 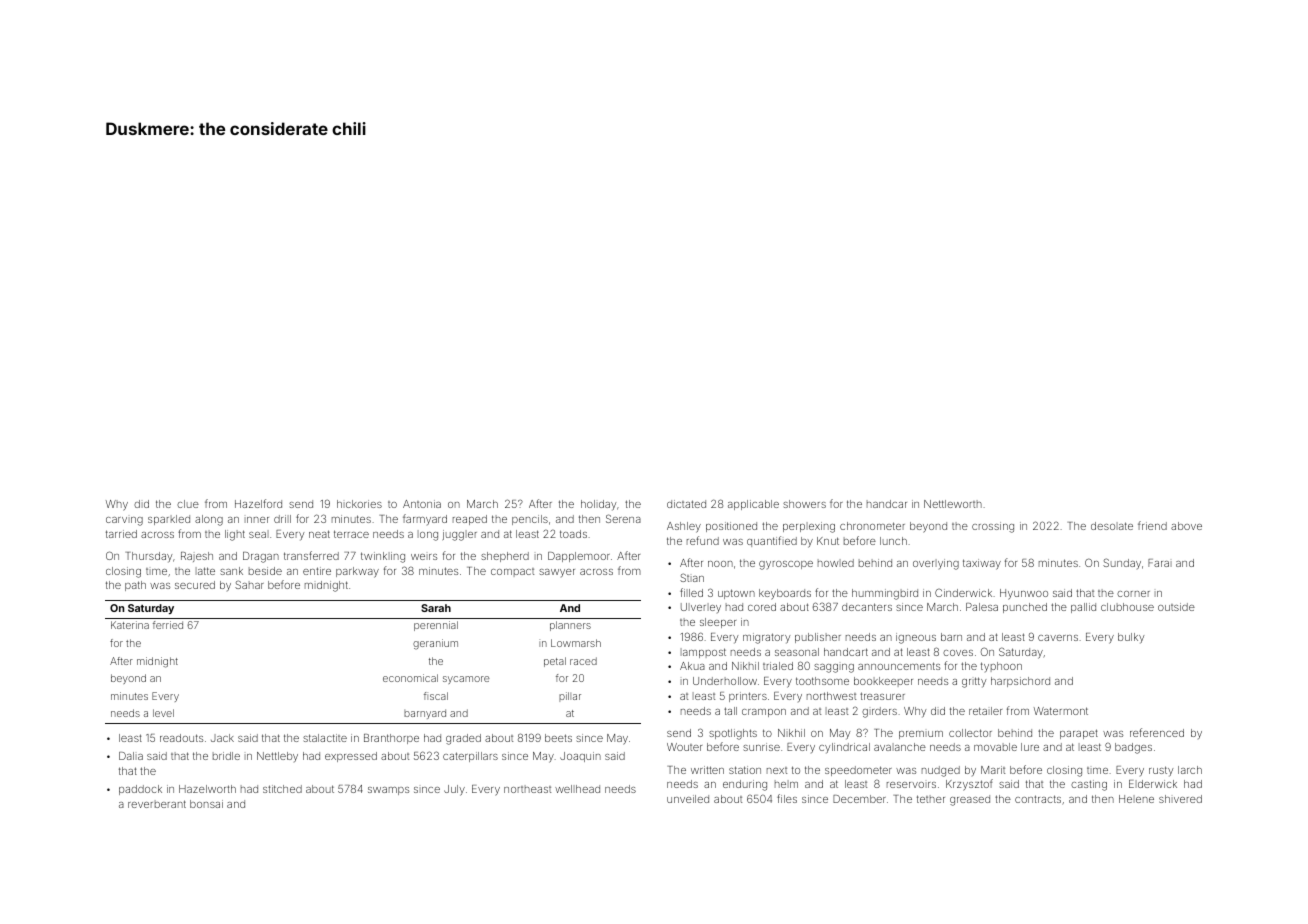 I want to click on coves, so click(x=958, y=653).
